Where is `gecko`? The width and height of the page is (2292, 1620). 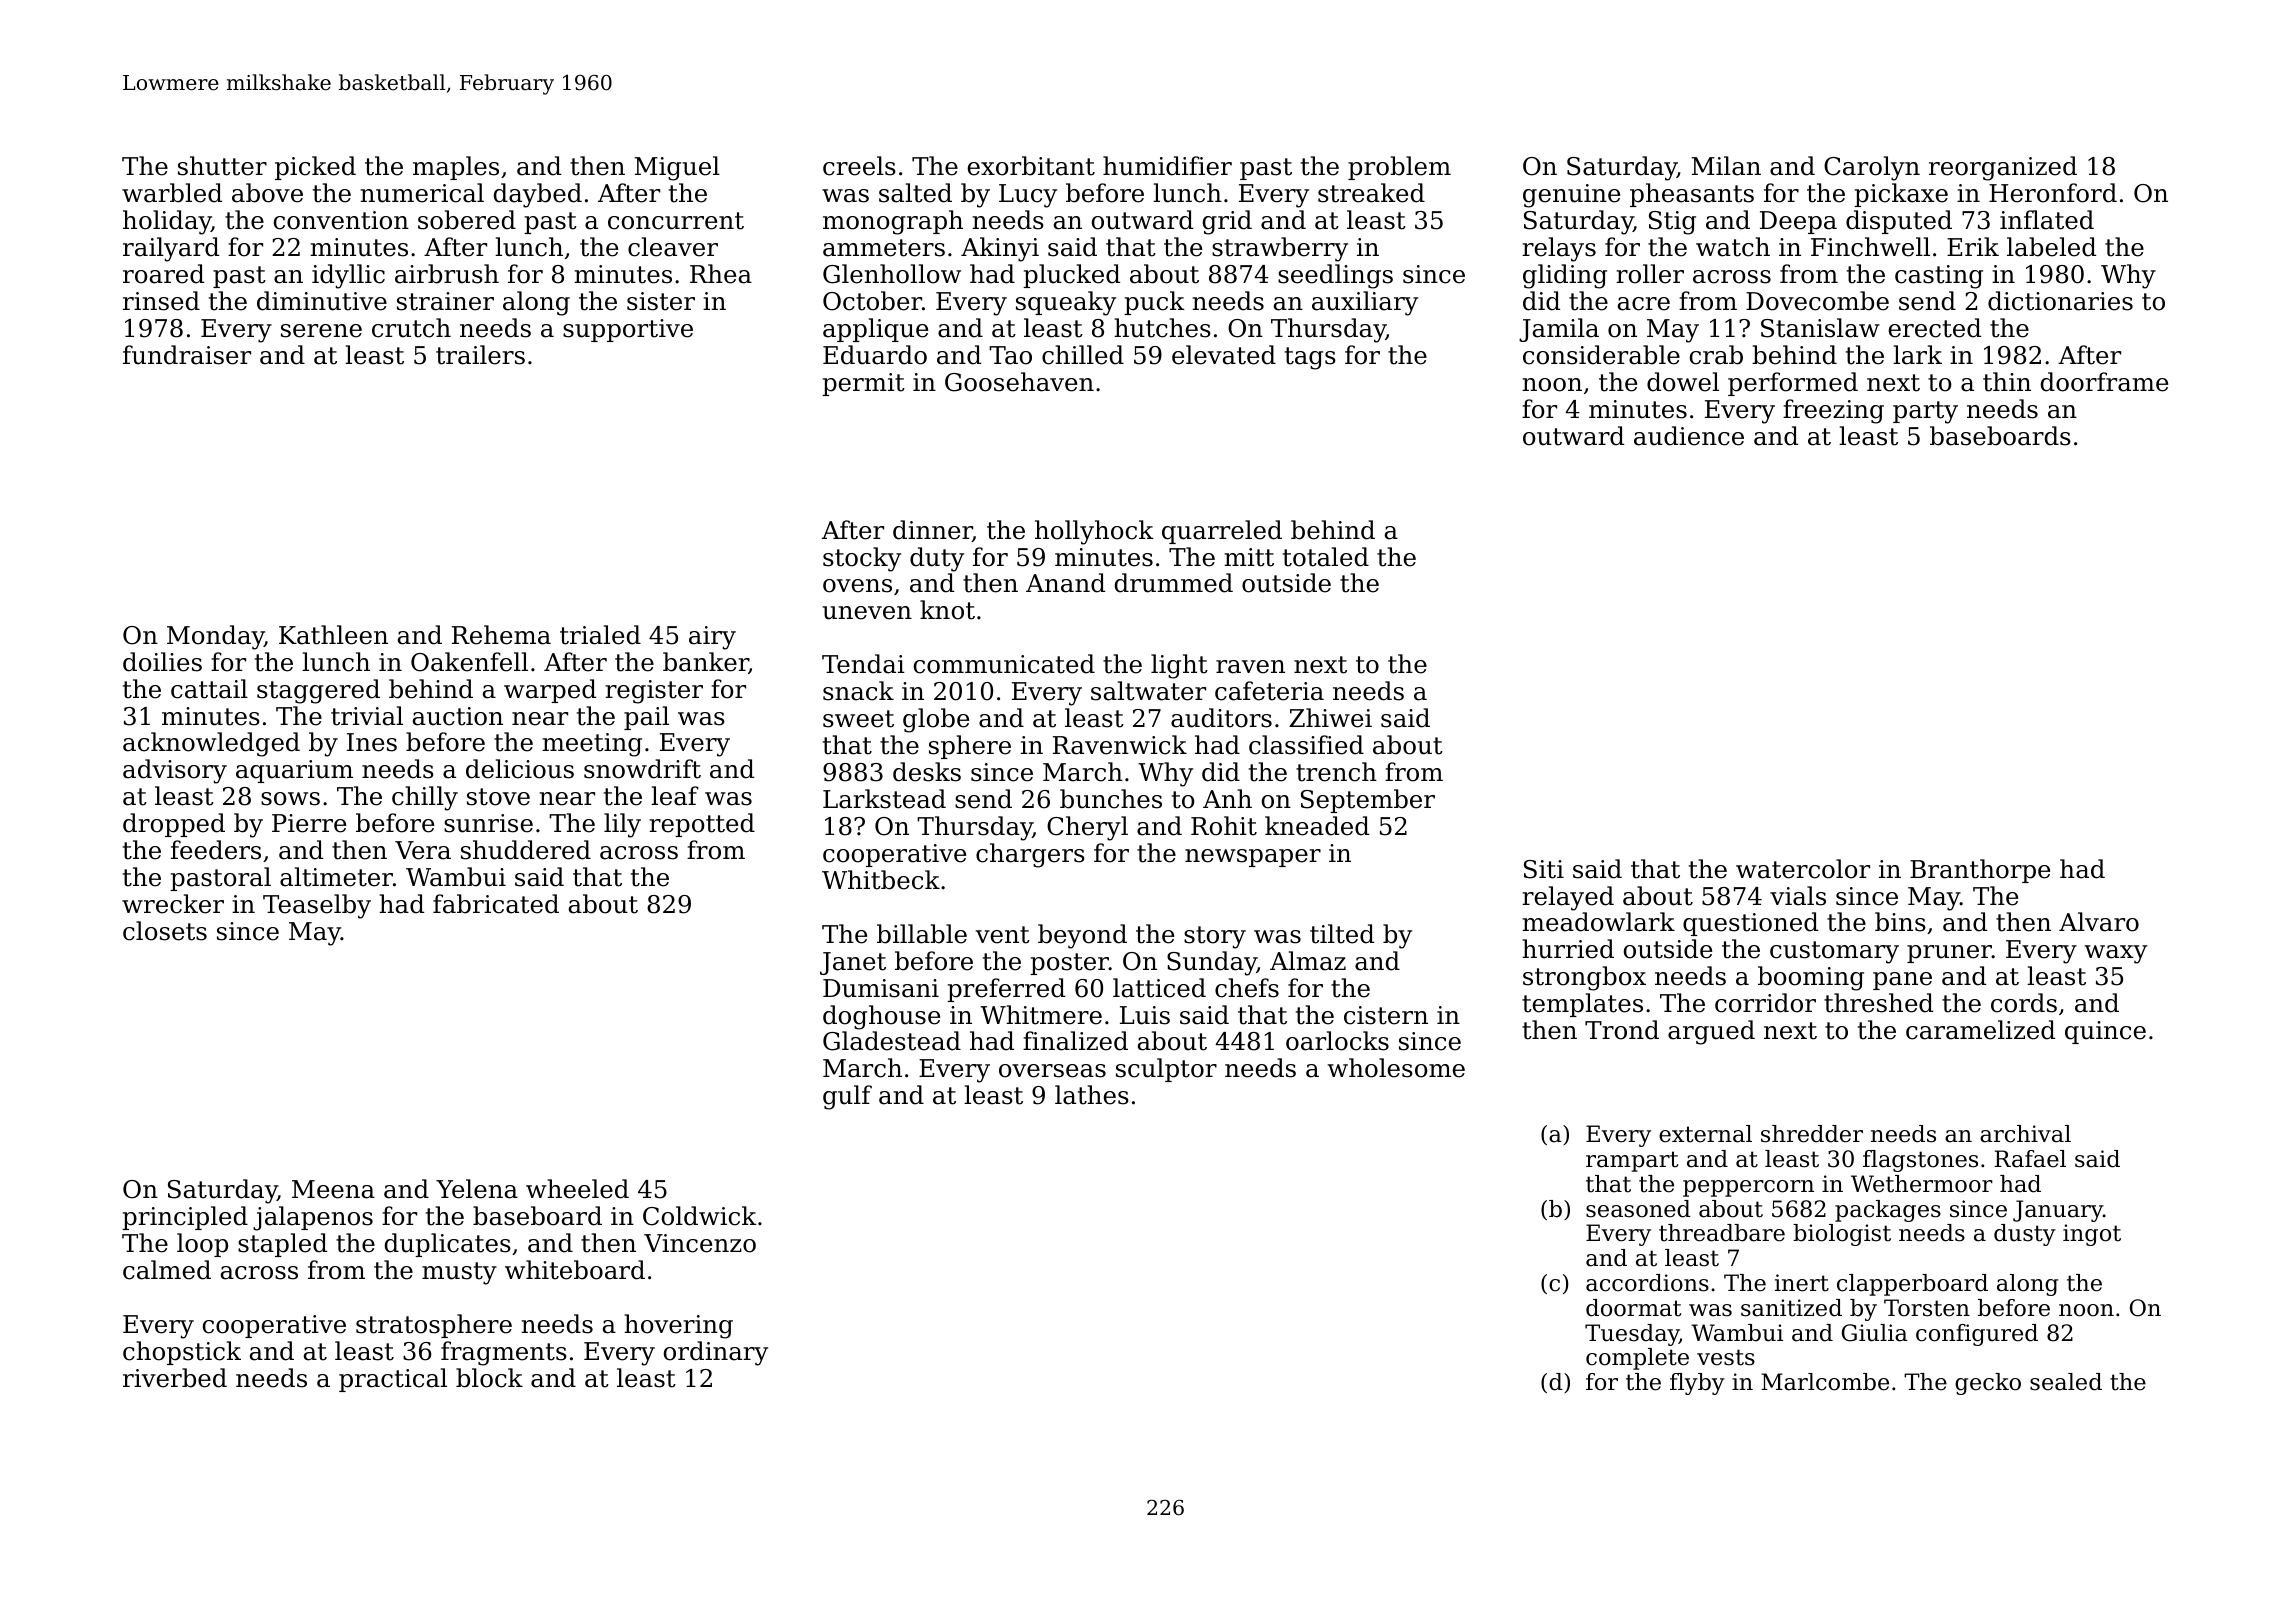 gecko is located at coordinates (1988, 1384).
